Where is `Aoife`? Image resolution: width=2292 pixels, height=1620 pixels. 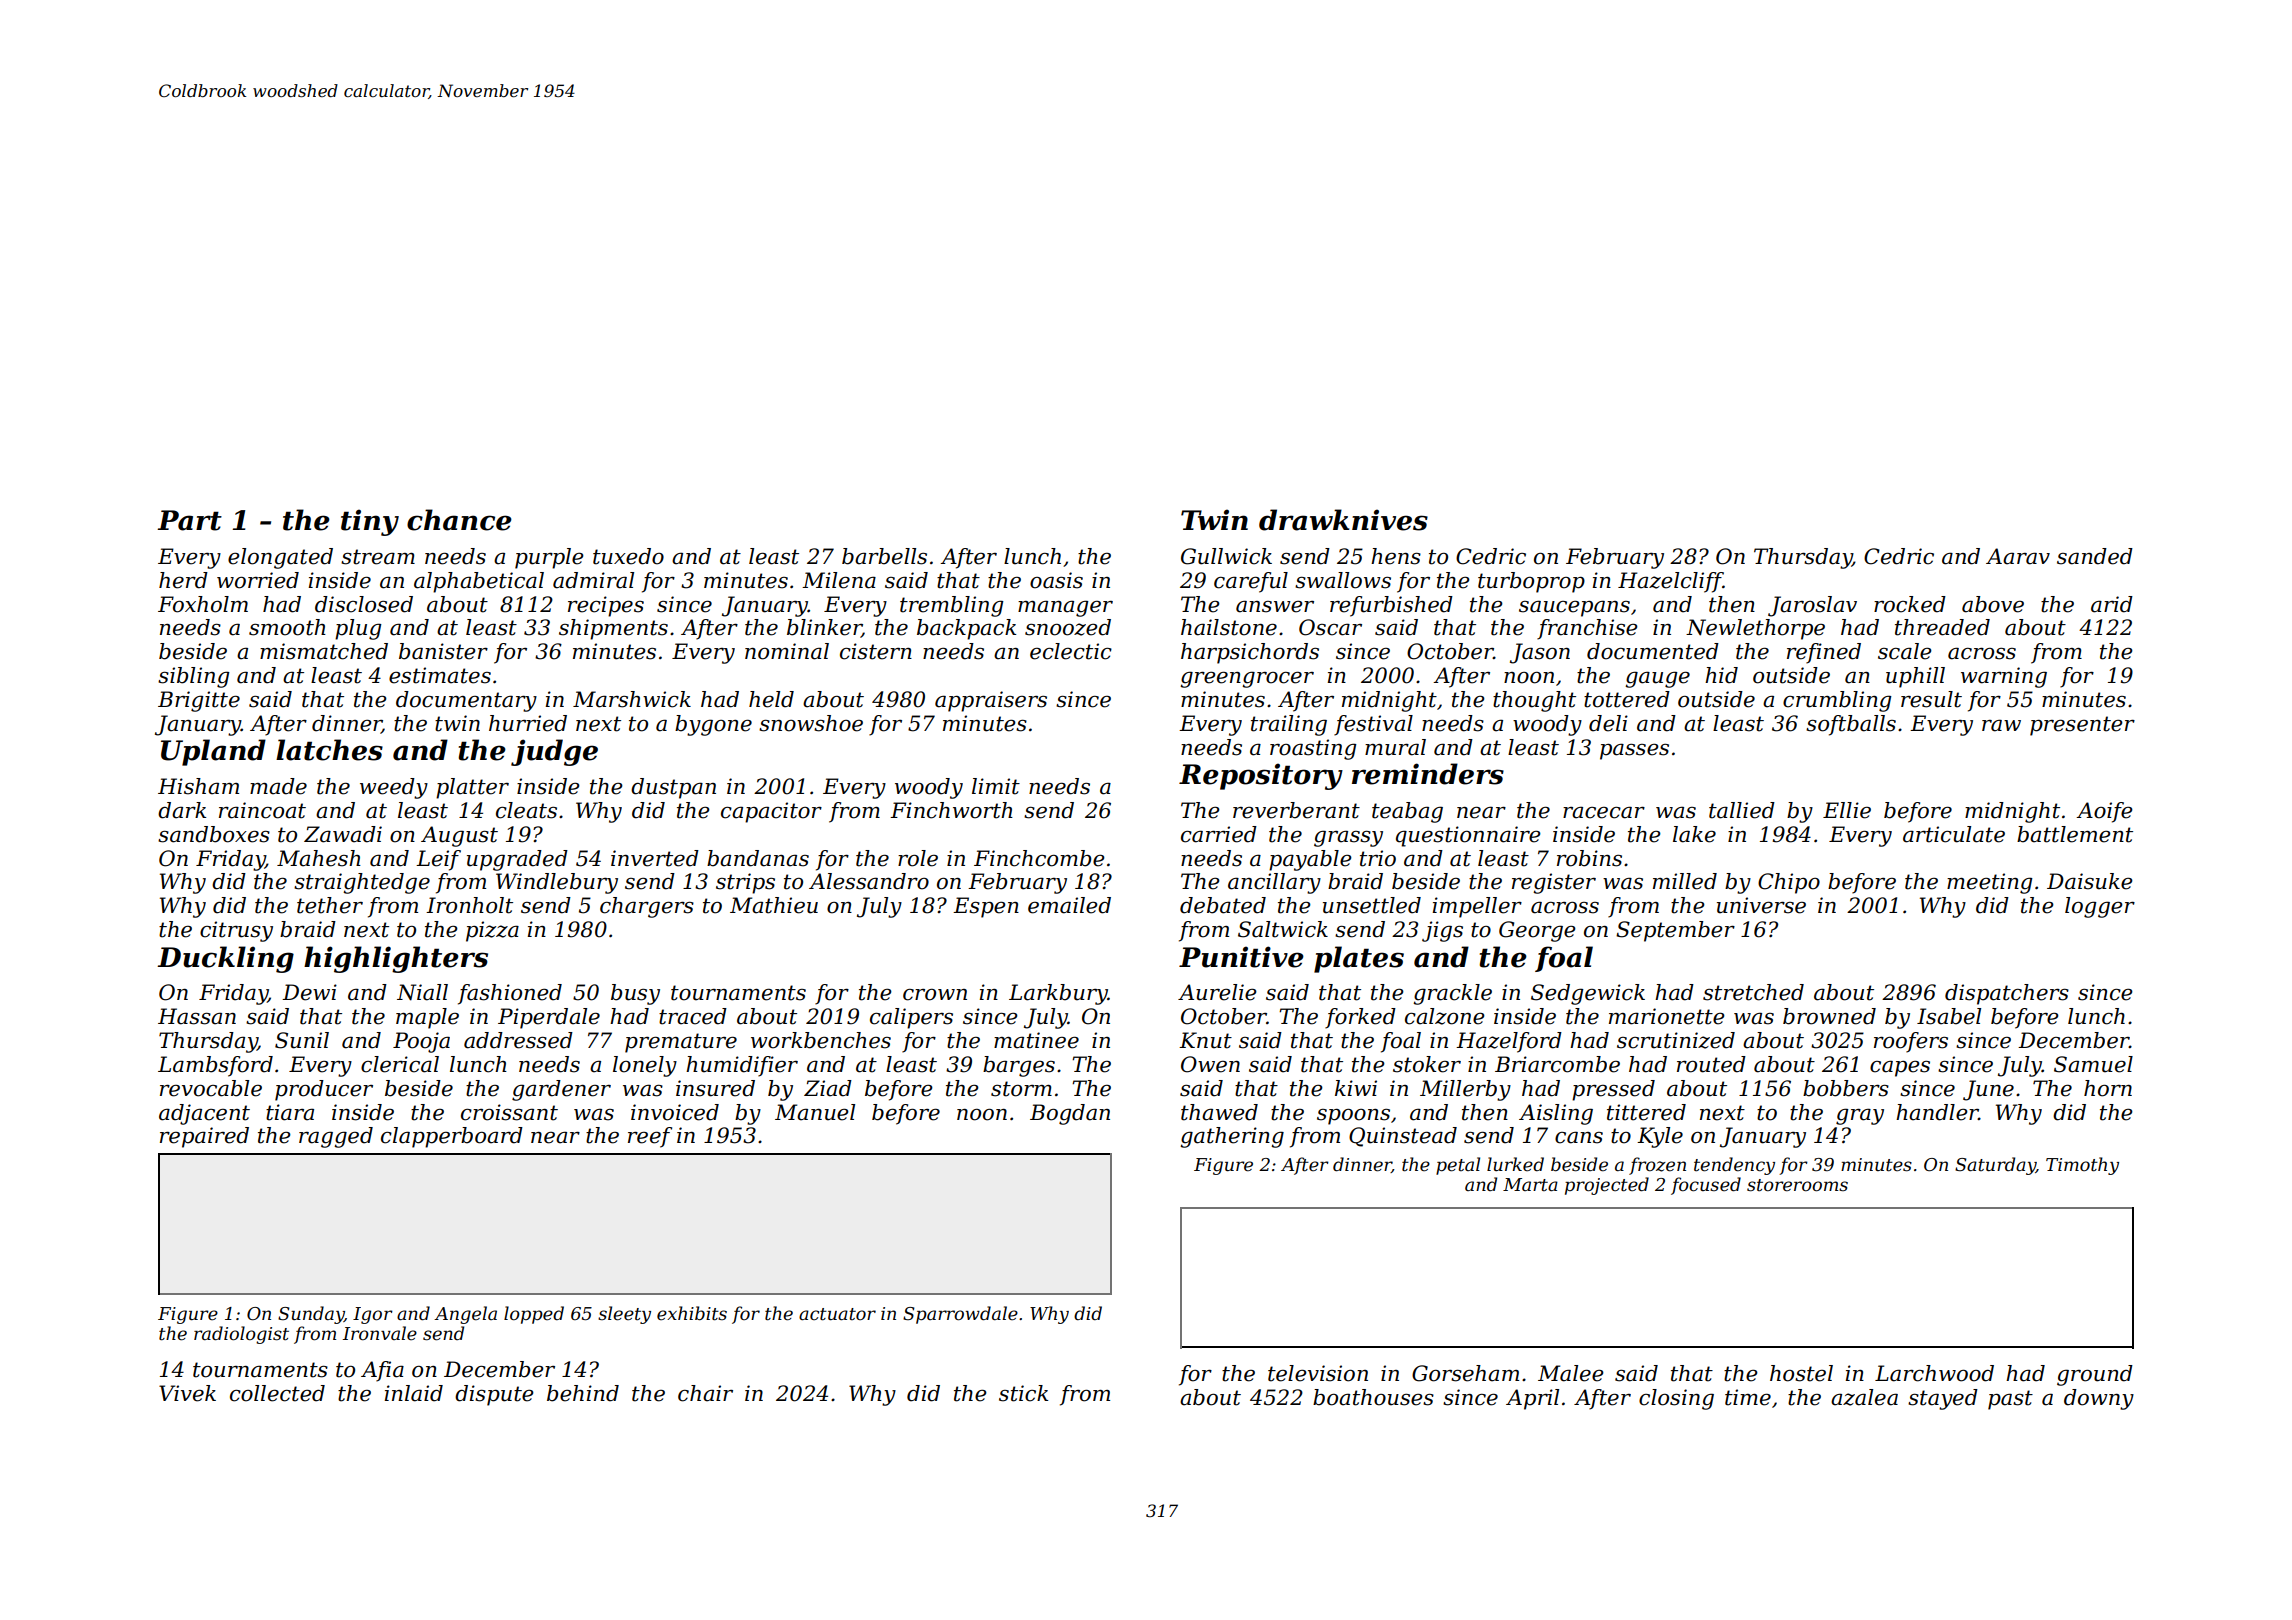 Aoife is located at coordinates (2104, 812).
